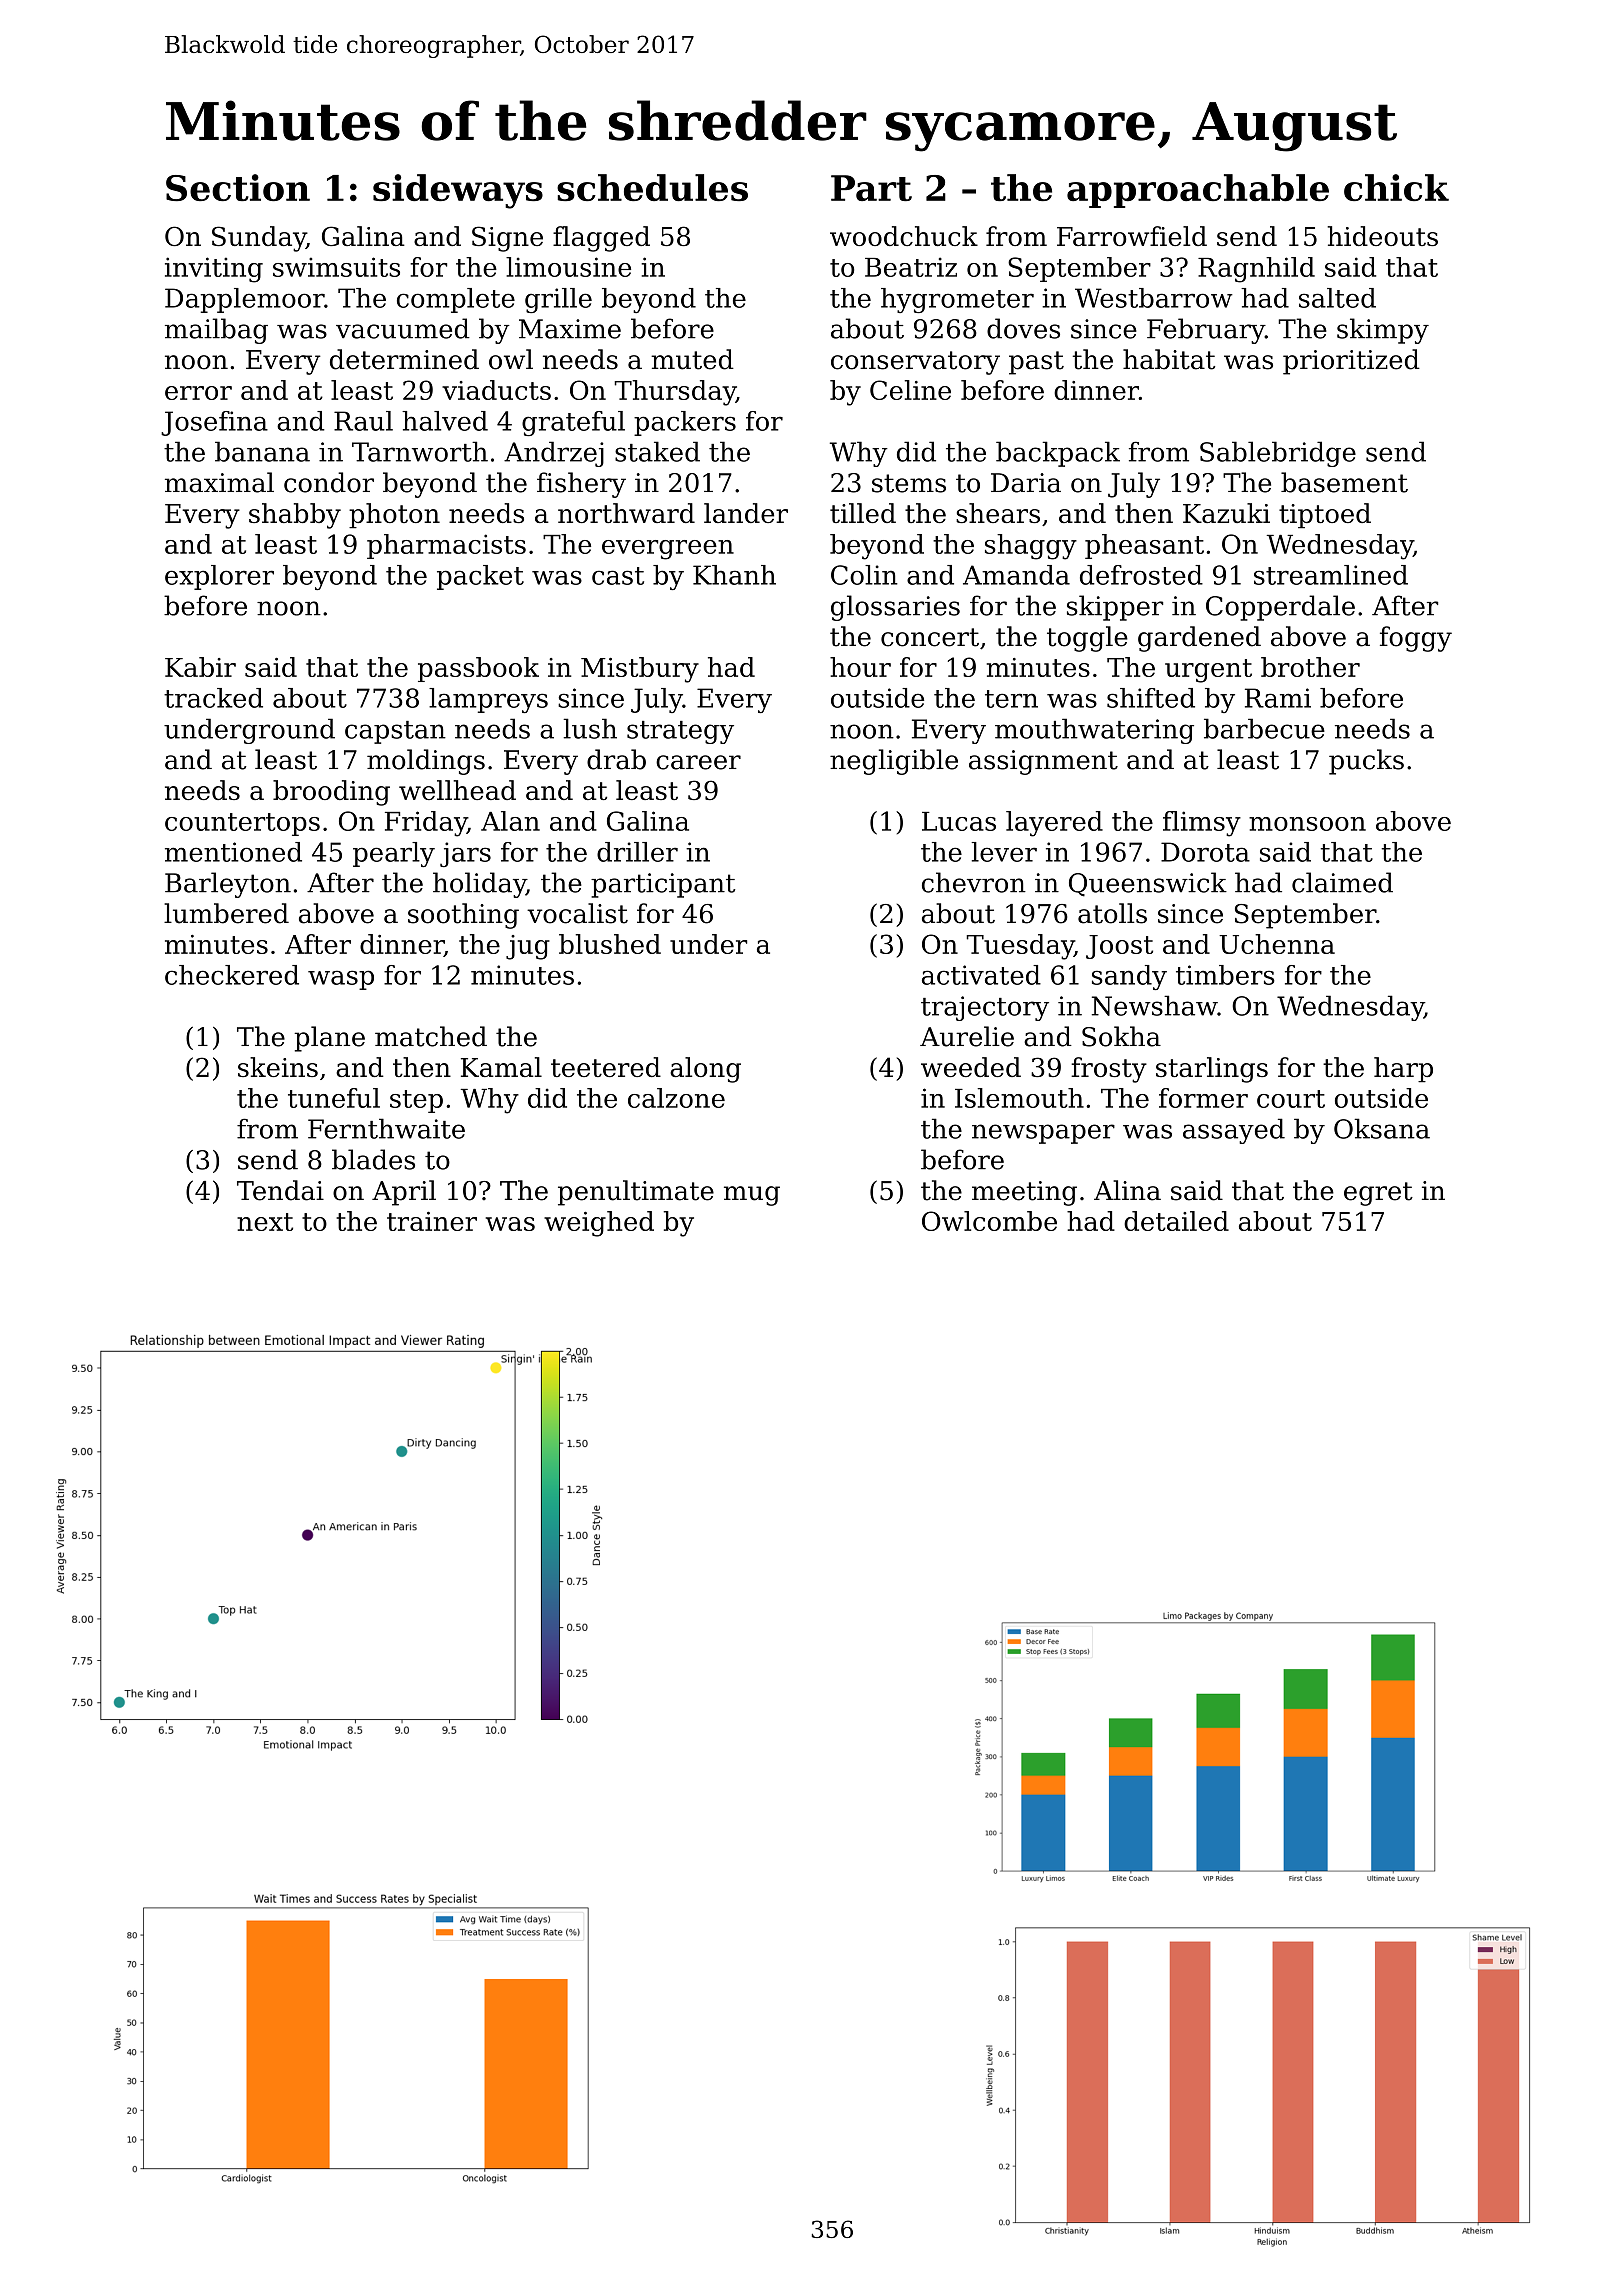 The width and height of the screenshot is (1620, 2292). What do you see at coordinates (1382, 1128) in the screenshot?
I see `Oksana` at bounding box center [1382, 1128].
